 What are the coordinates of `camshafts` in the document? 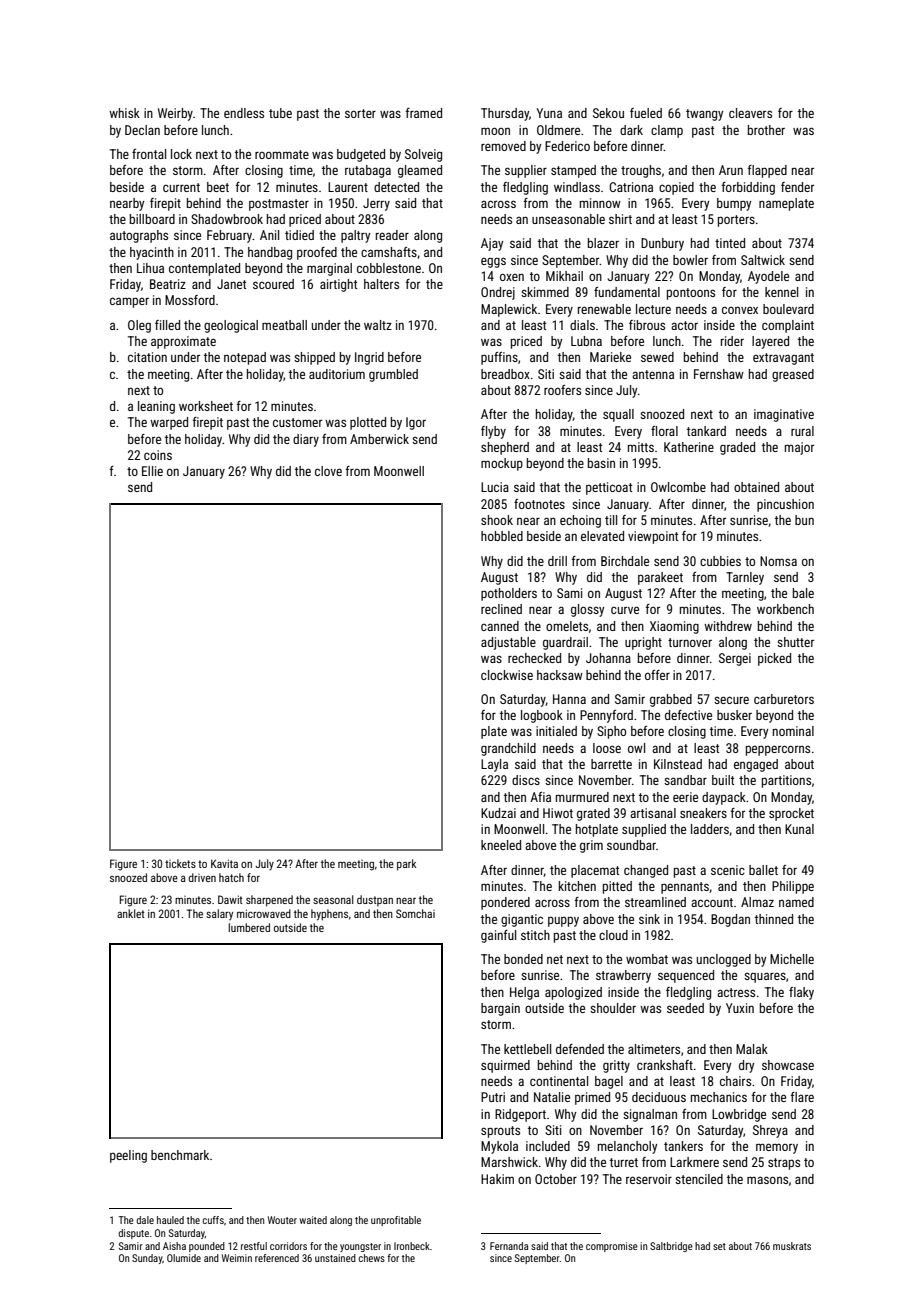 It's located at (389, 252).
